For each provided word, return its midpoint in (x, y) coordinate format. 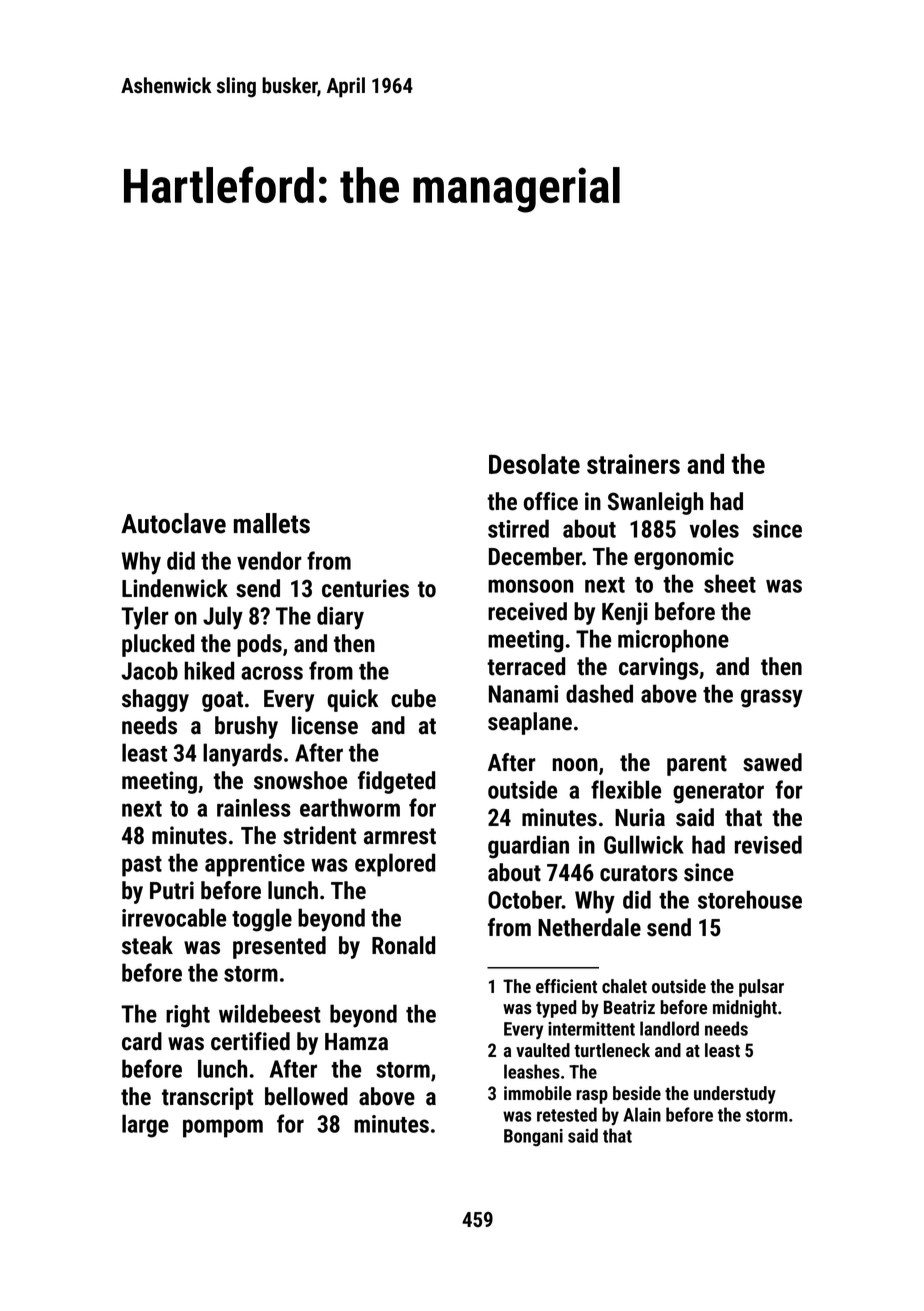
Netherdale (589, 927)
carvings (659, 668)
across (272, 673)
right (188, 1016)
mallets (272, 523)
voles (714, 528)
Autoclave (173, 523)
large (145, 1126)
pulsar (761, 988)
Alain (642, 1114)
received (527, 611)
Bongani (533, 1138)
